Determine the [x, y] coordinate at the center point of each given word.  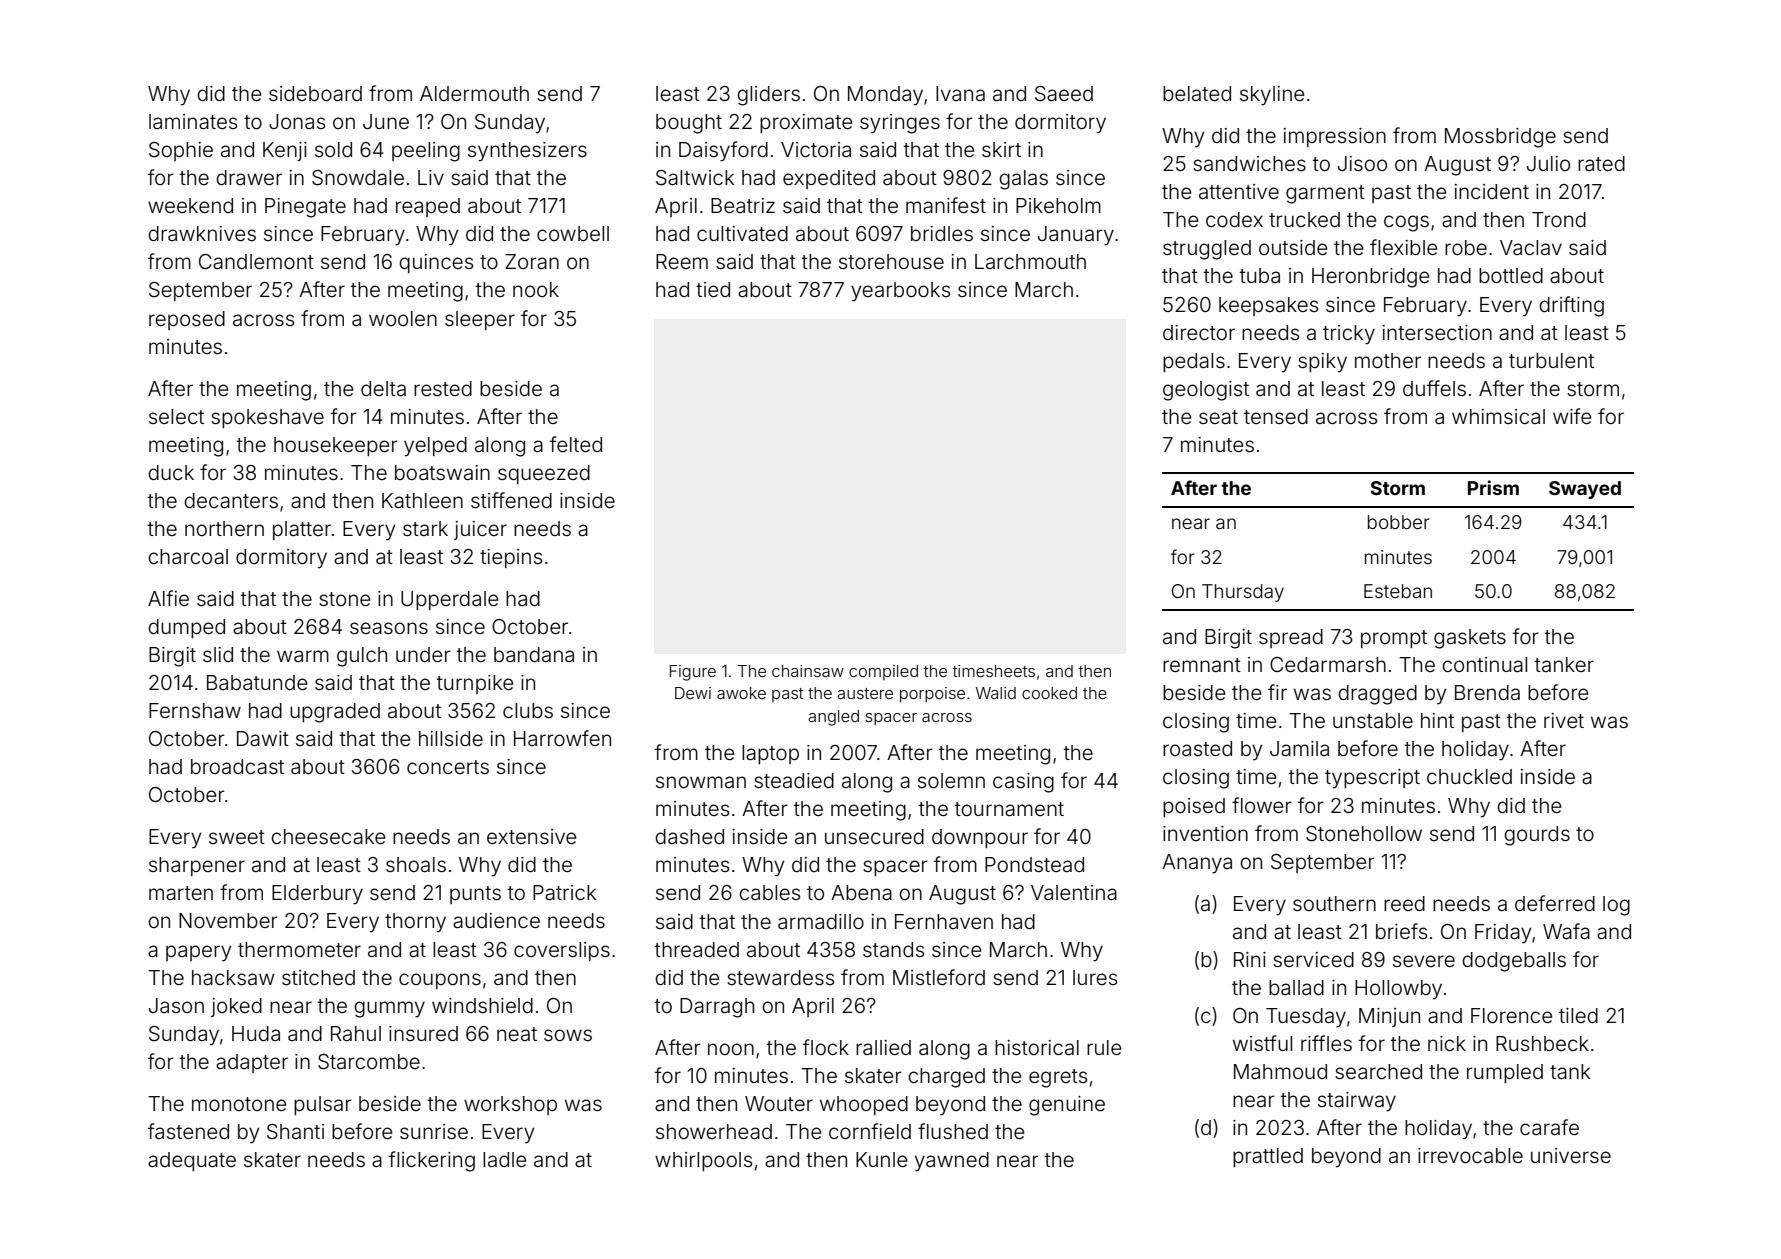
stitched [318, 977]
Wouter [779, 1103]
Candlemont [256, 261]
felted [576, 444]
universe [1571, 1155]
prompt [1394, 639]
